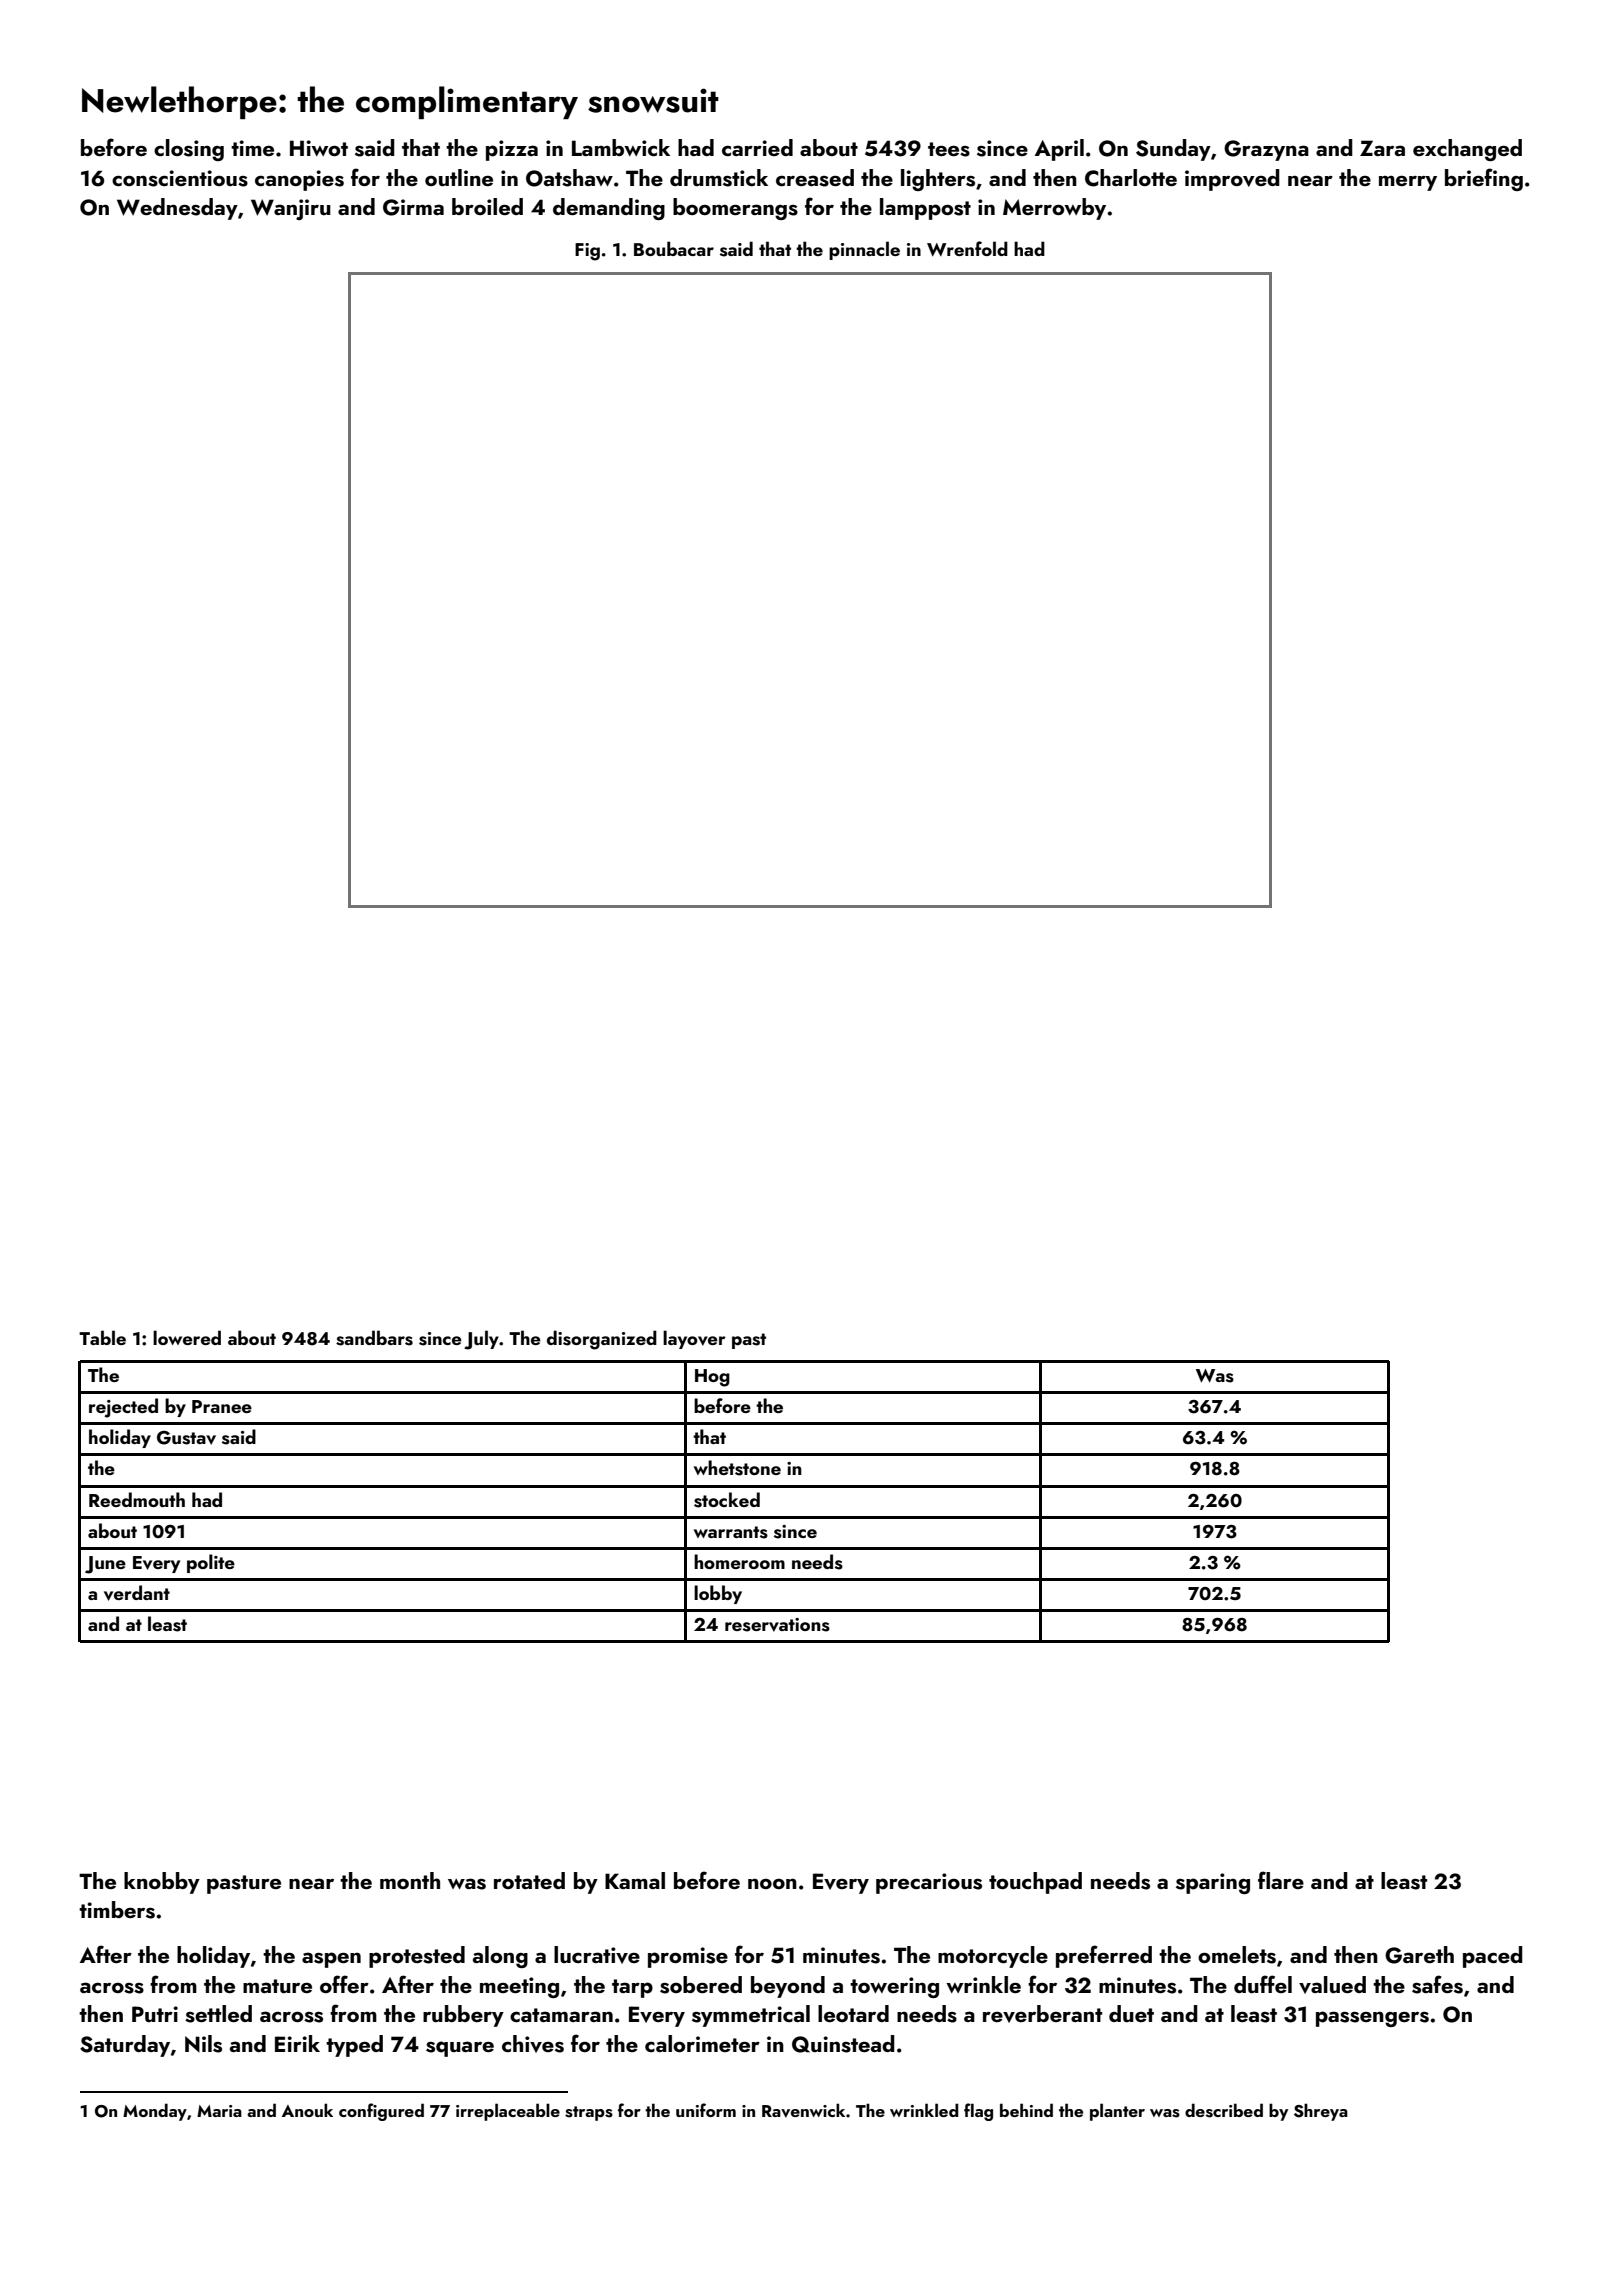  Describe the element at coordinates (137, 1499) in the screenshot. I see `Reedmouth` at that location.
